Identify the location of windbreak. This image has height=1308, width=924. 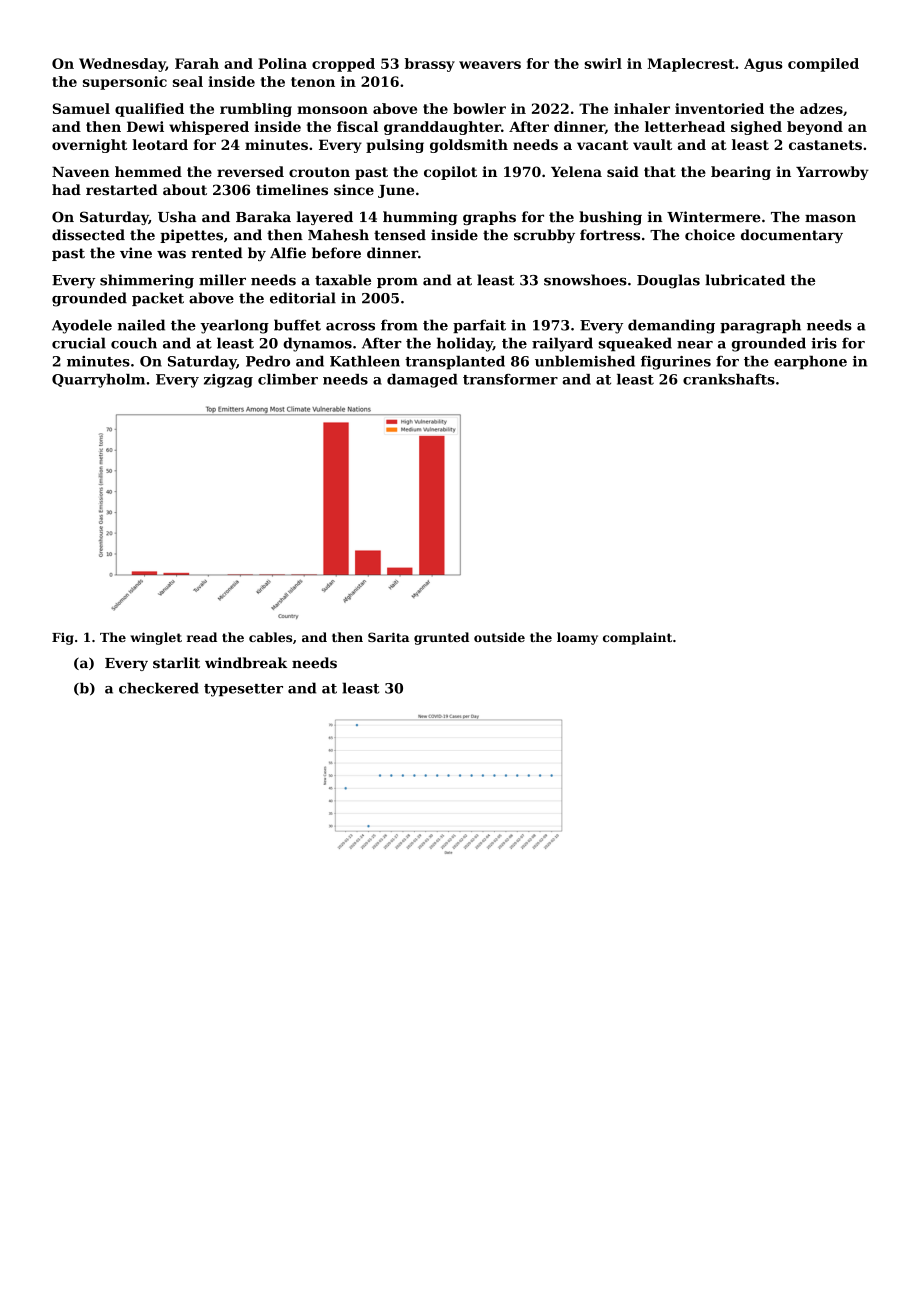
(246, 663).
